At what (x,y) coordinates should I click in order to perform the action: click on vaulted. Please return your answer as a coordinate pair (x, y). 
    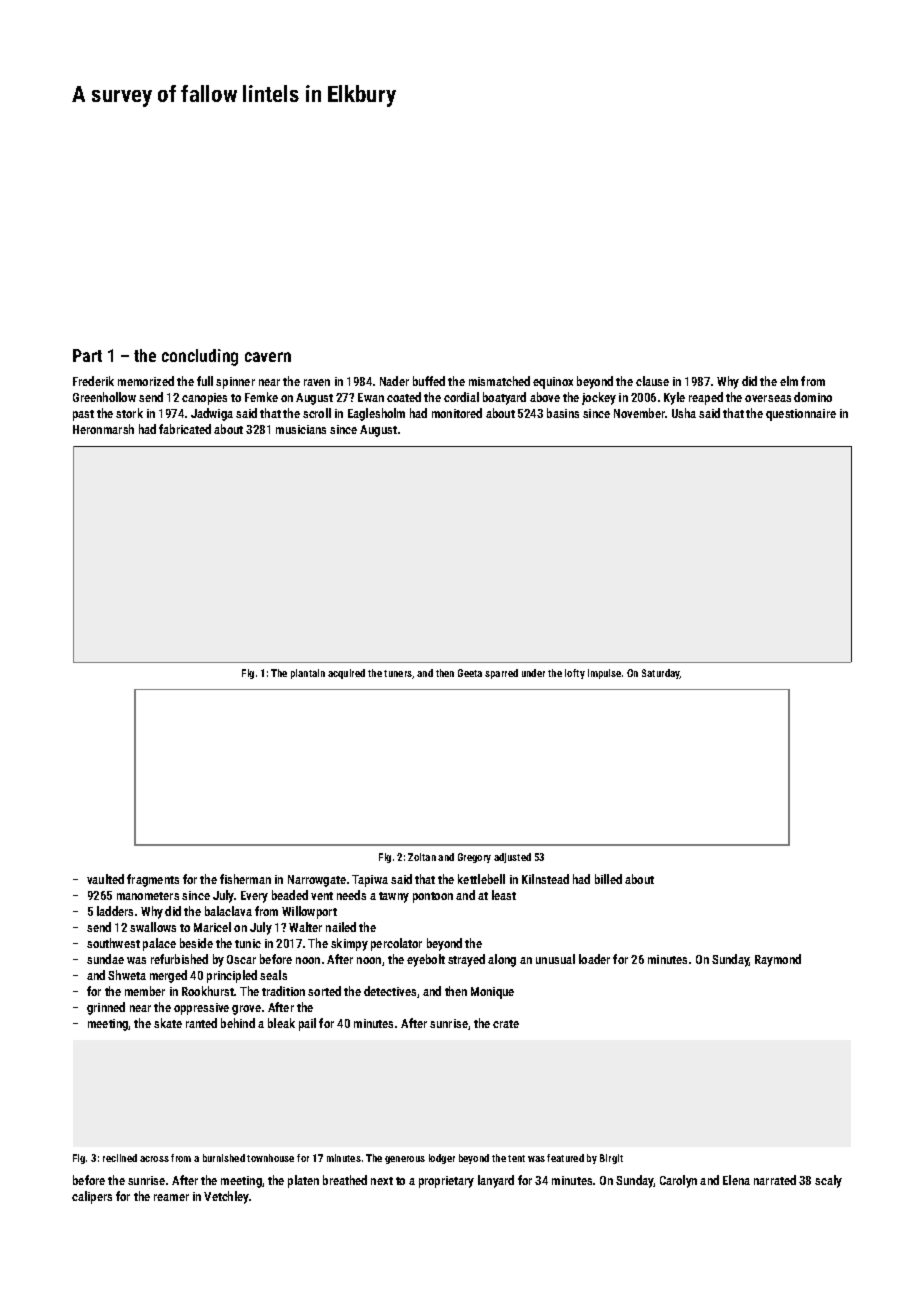
    Looking at the image, I should click on (105, 879).
